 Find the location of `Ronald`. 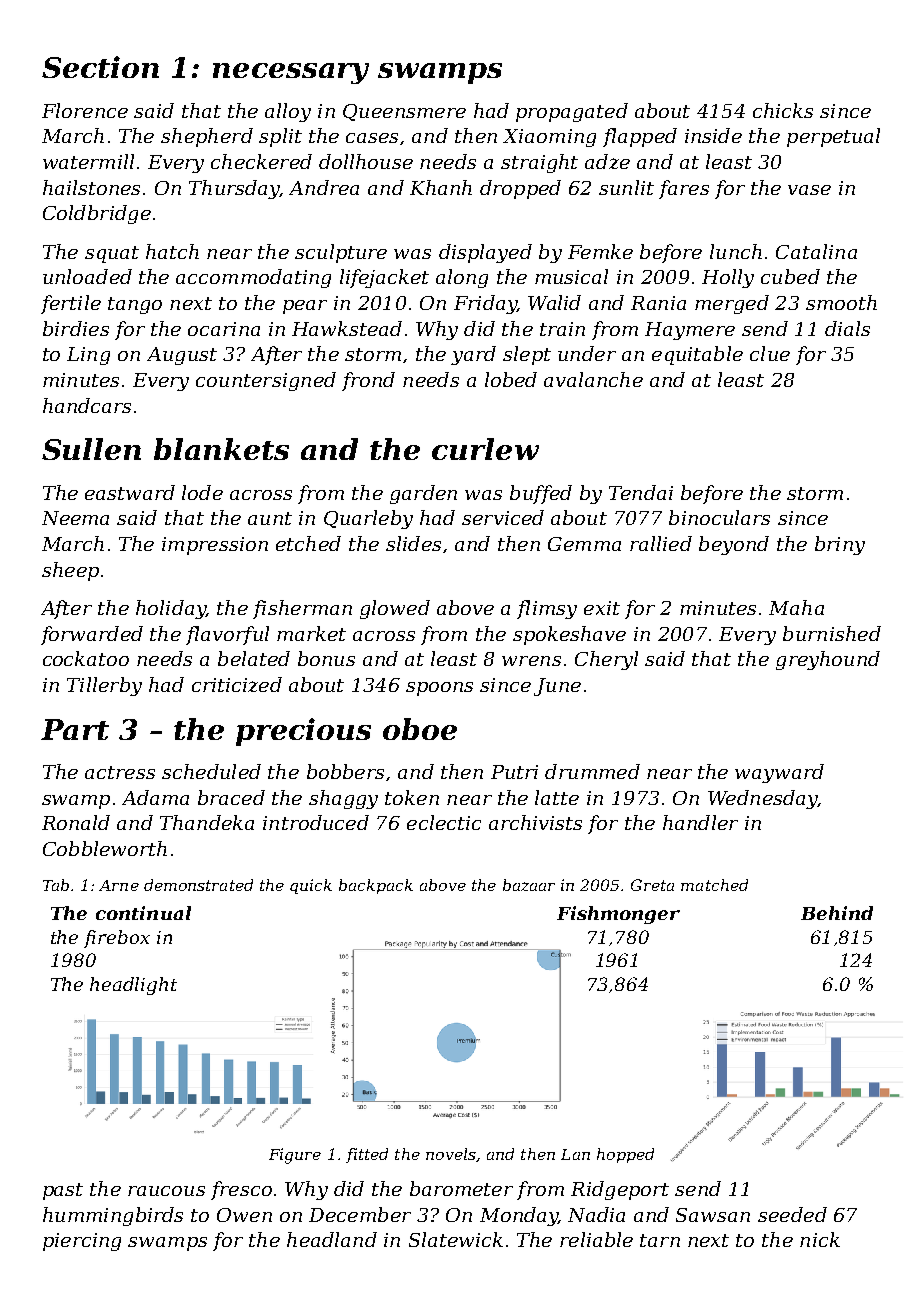

Ronald is located at coordinates (76, 822).
